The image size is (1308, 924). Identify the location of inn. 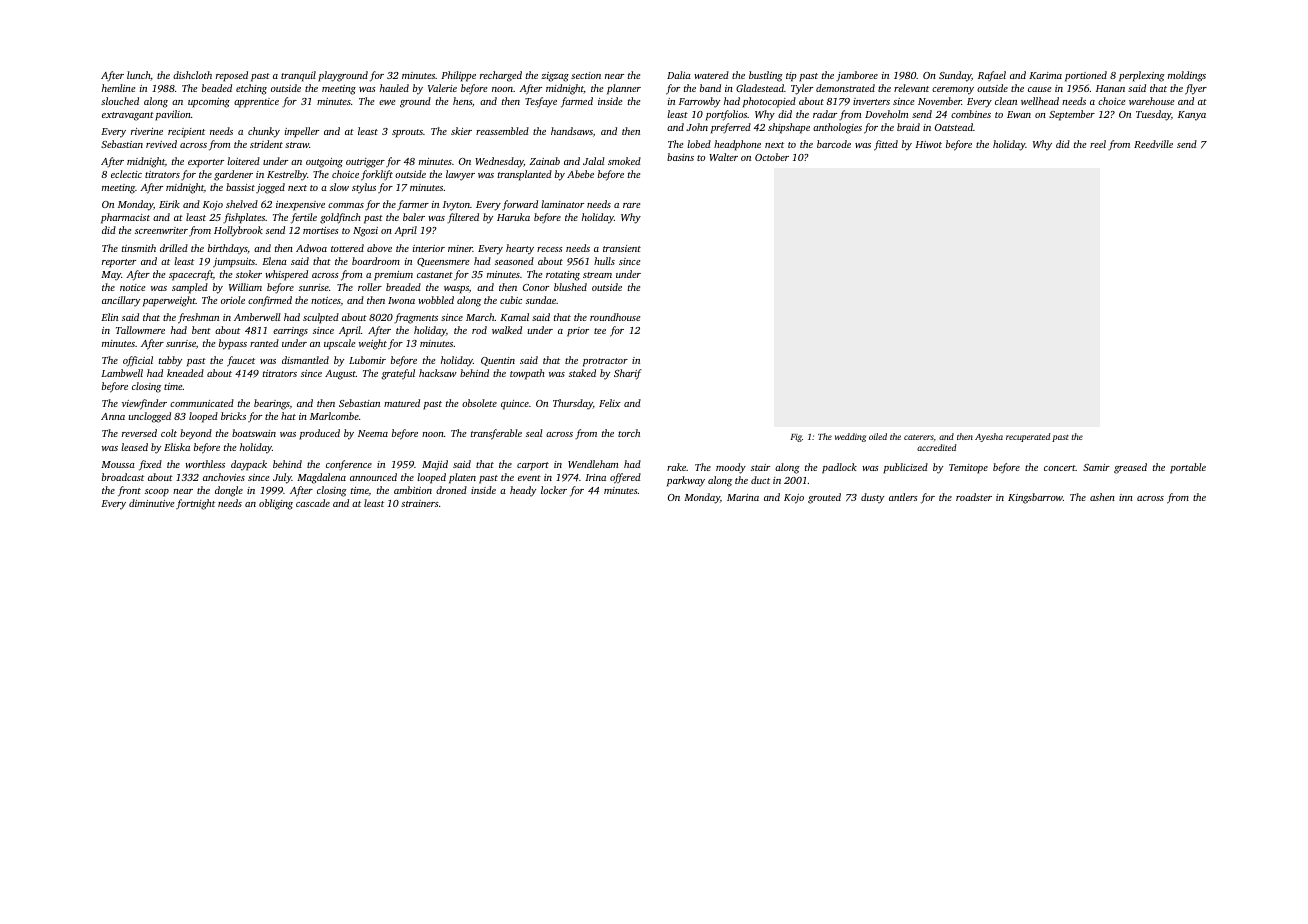
(1126, 497).
